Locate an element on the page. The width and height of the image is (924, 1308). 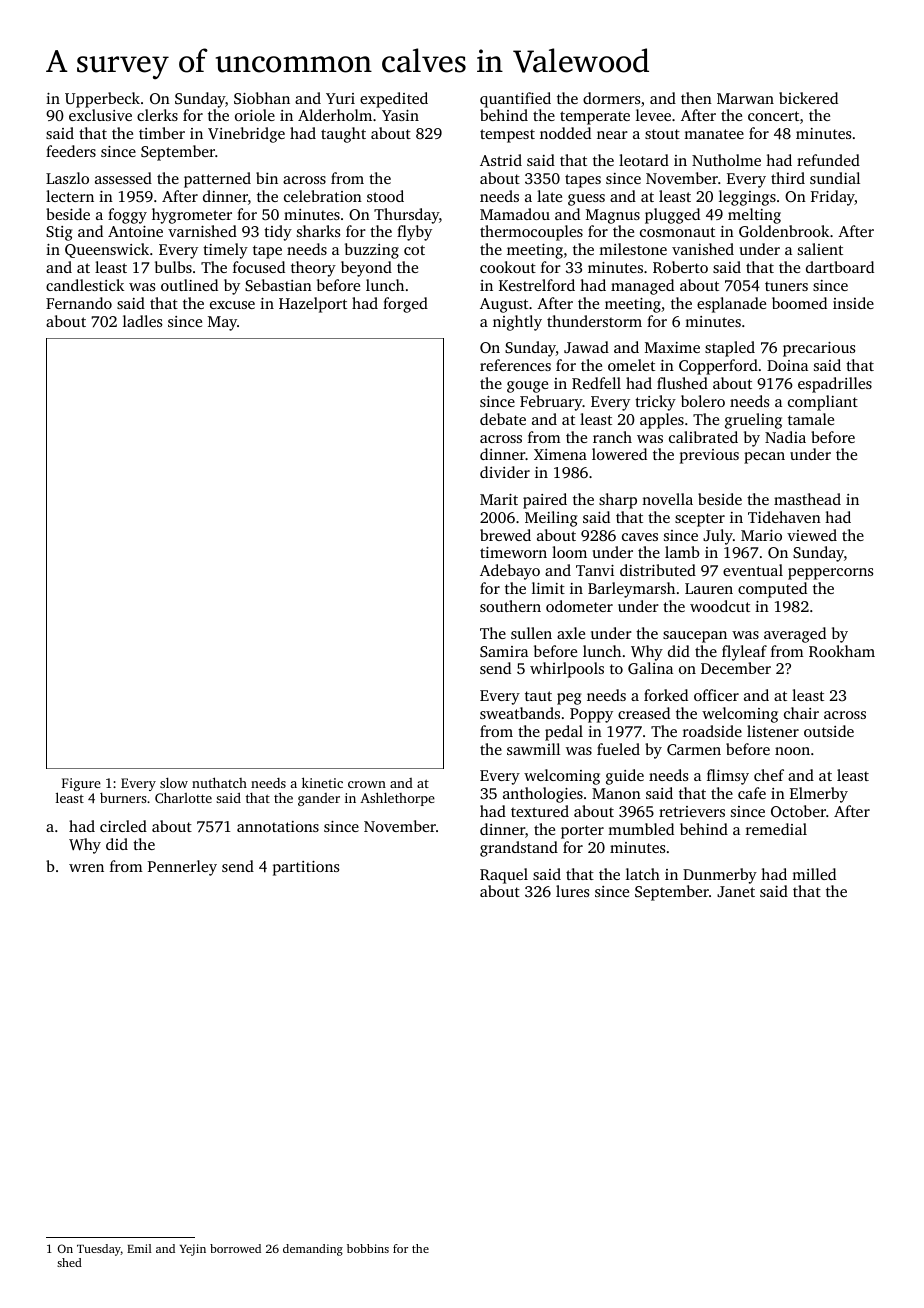
Yejin is located at coordinates (193, 1250).
